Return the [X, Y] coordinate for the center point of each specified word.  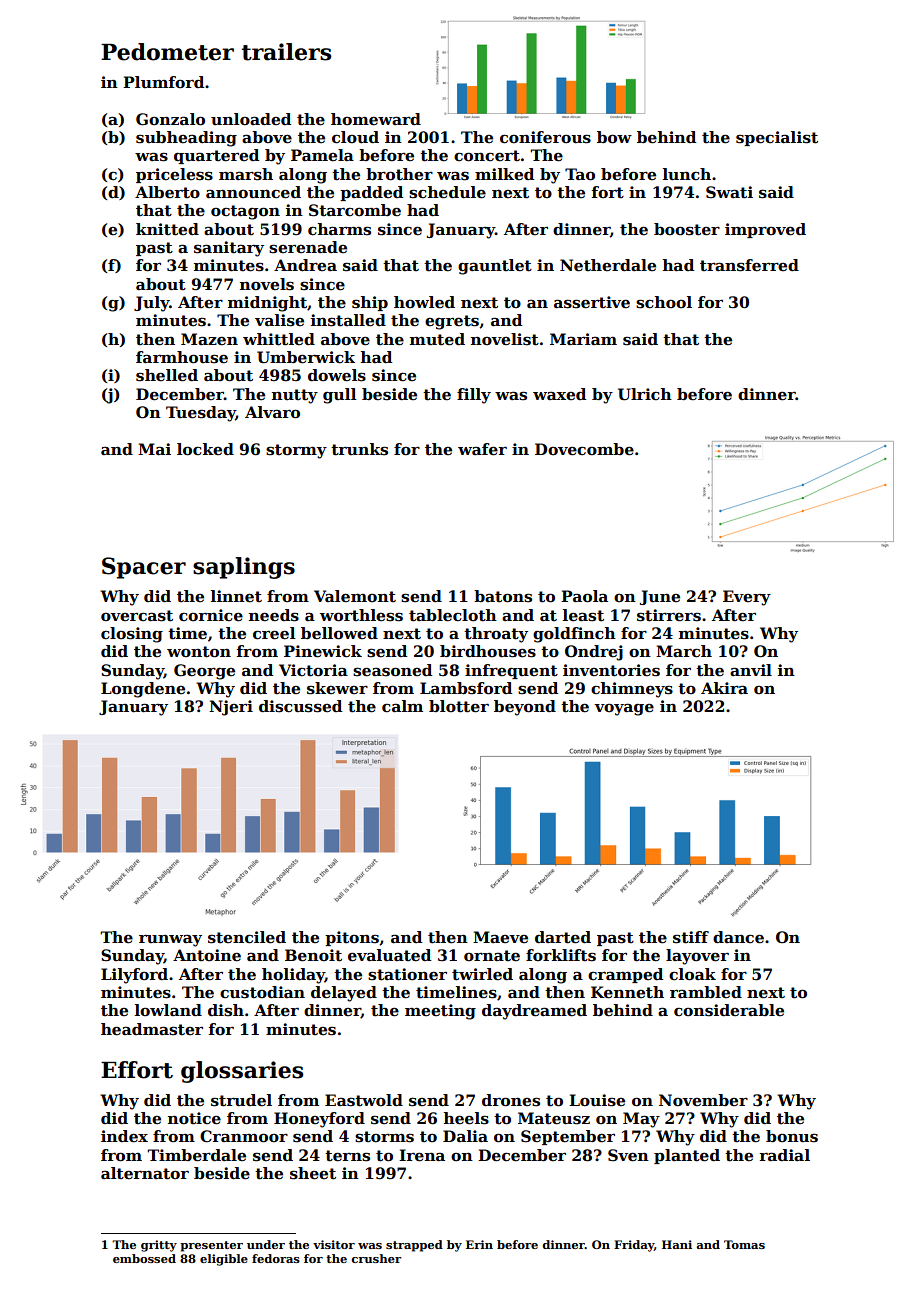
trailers [286, 52]
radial [784, 1155]
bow [614, 137]
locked [205, 449]
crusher [377, 1258]
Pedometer [167, 52]
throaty [496, 635]
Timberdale [196, 1155]
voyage [624, 709]
